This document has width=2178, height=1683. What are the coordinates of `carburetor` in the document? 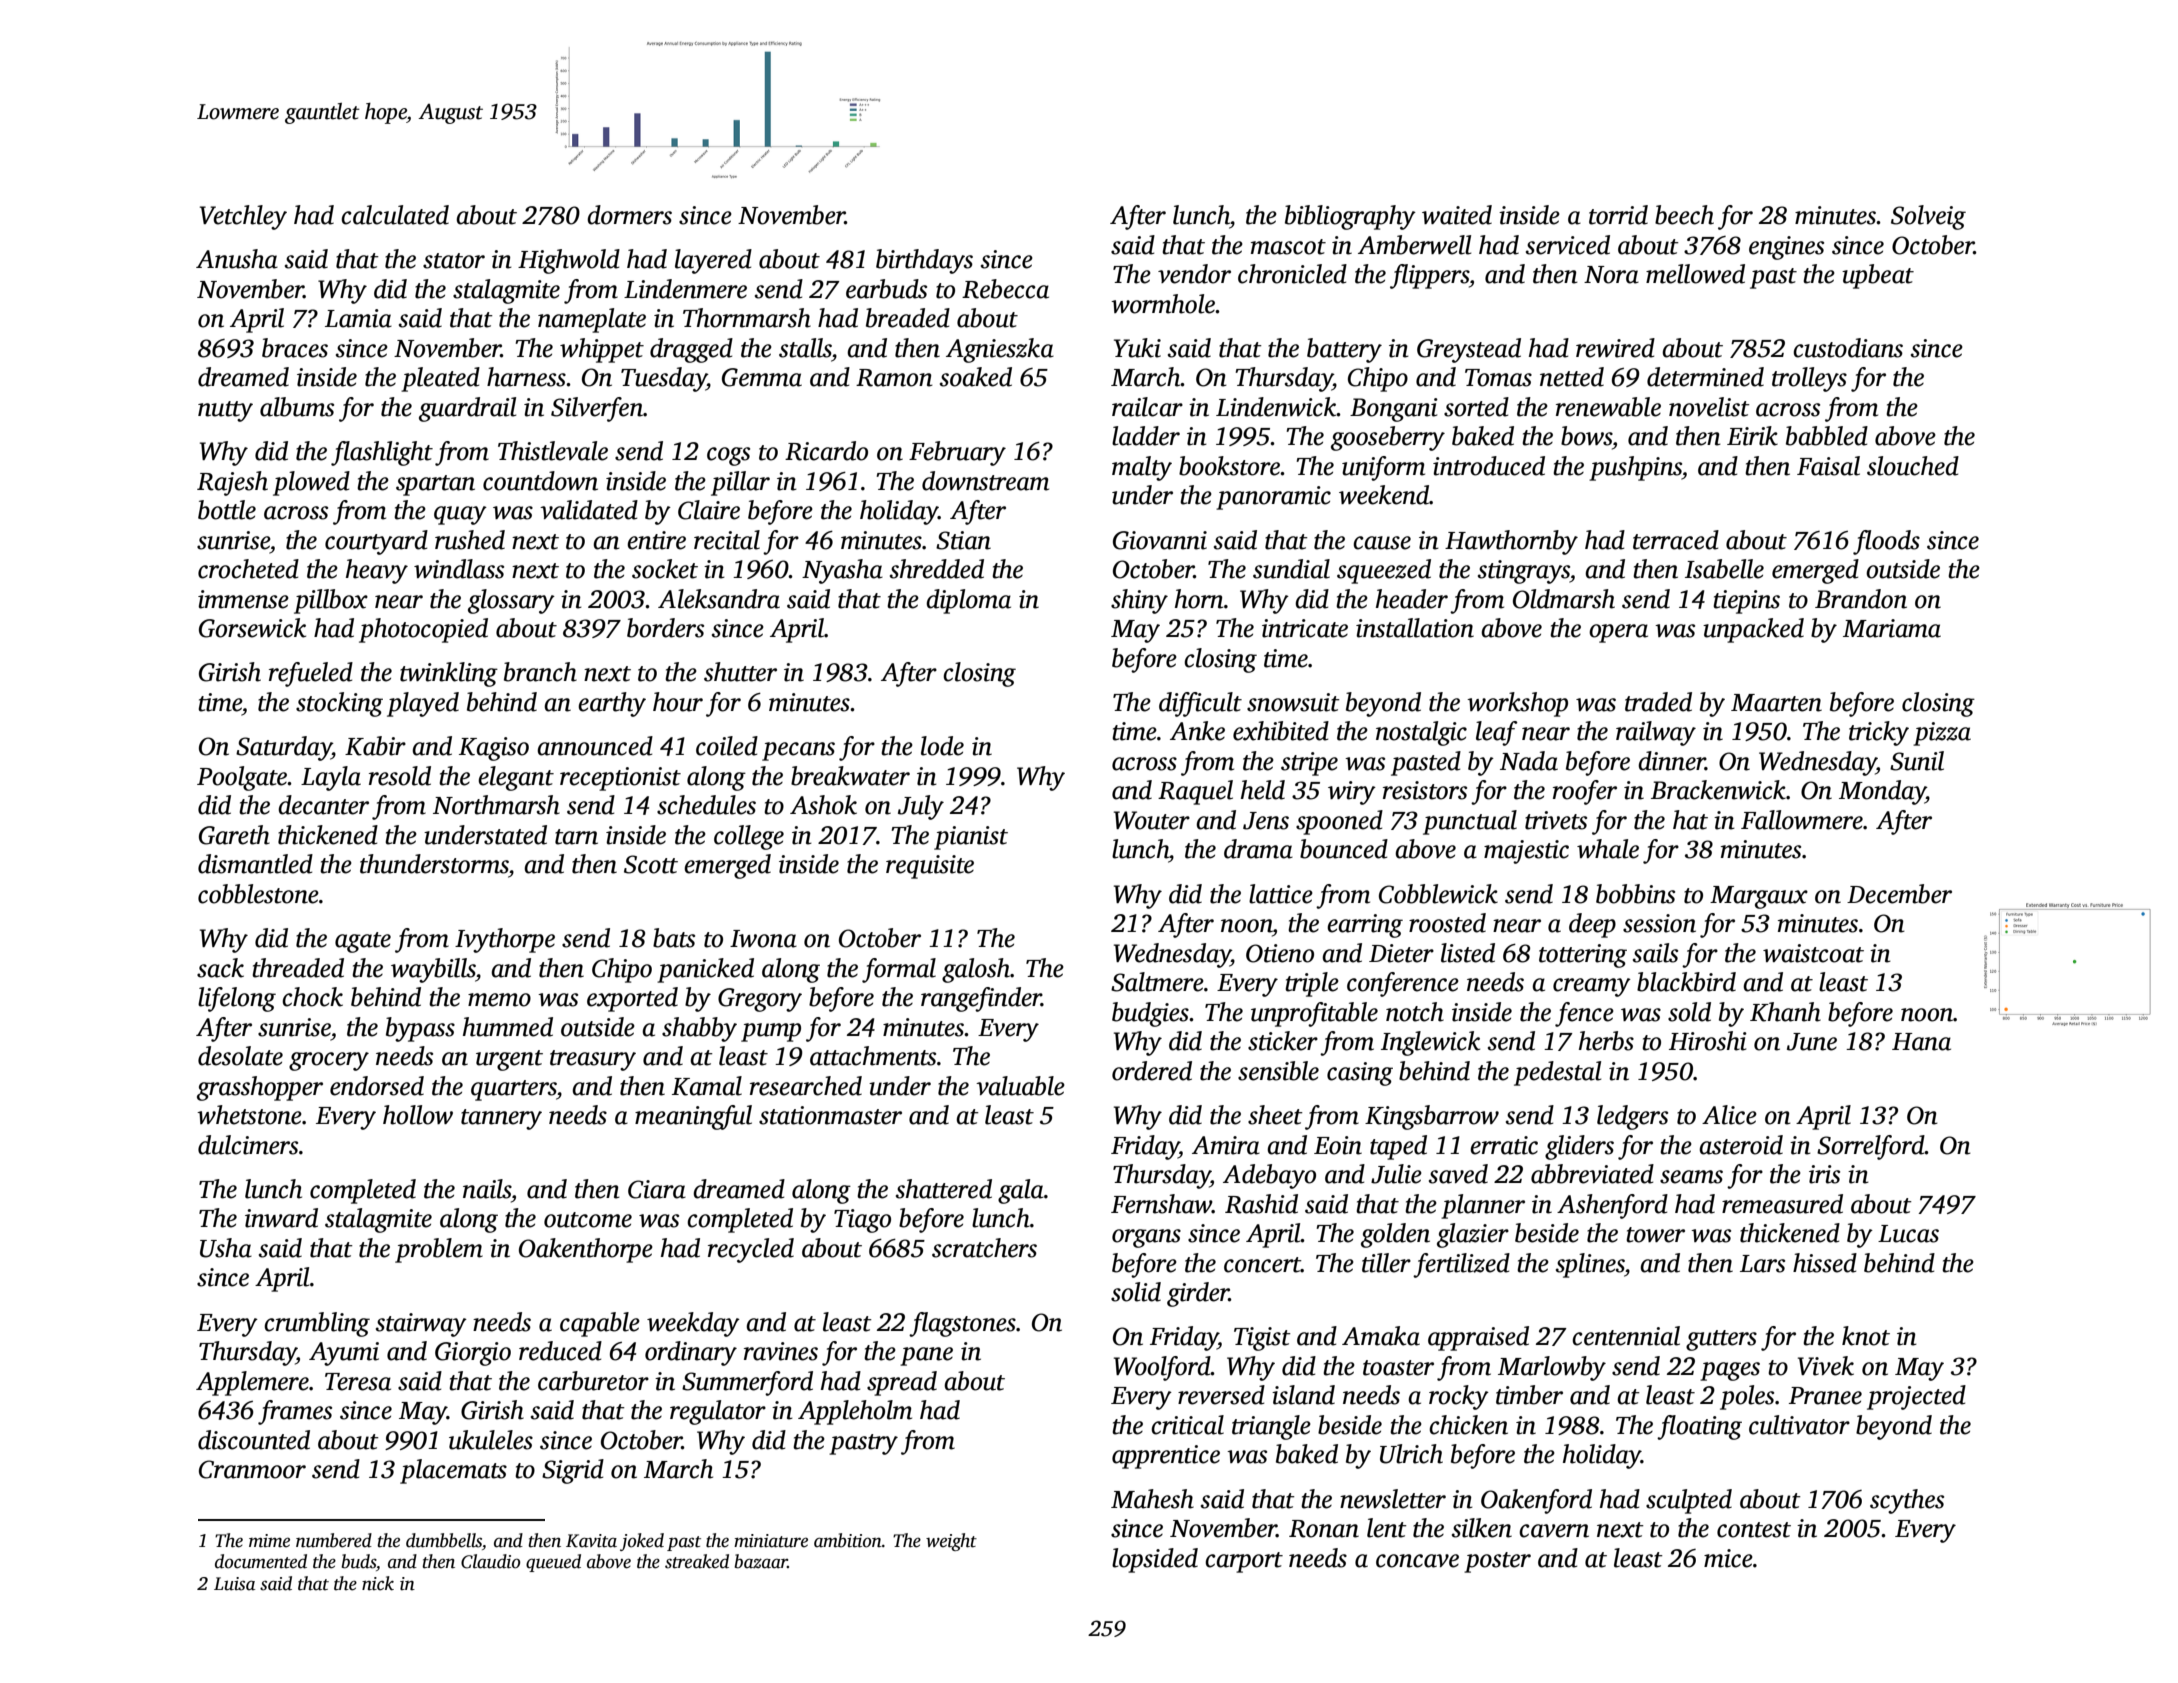 It's located at (593, 1381).
